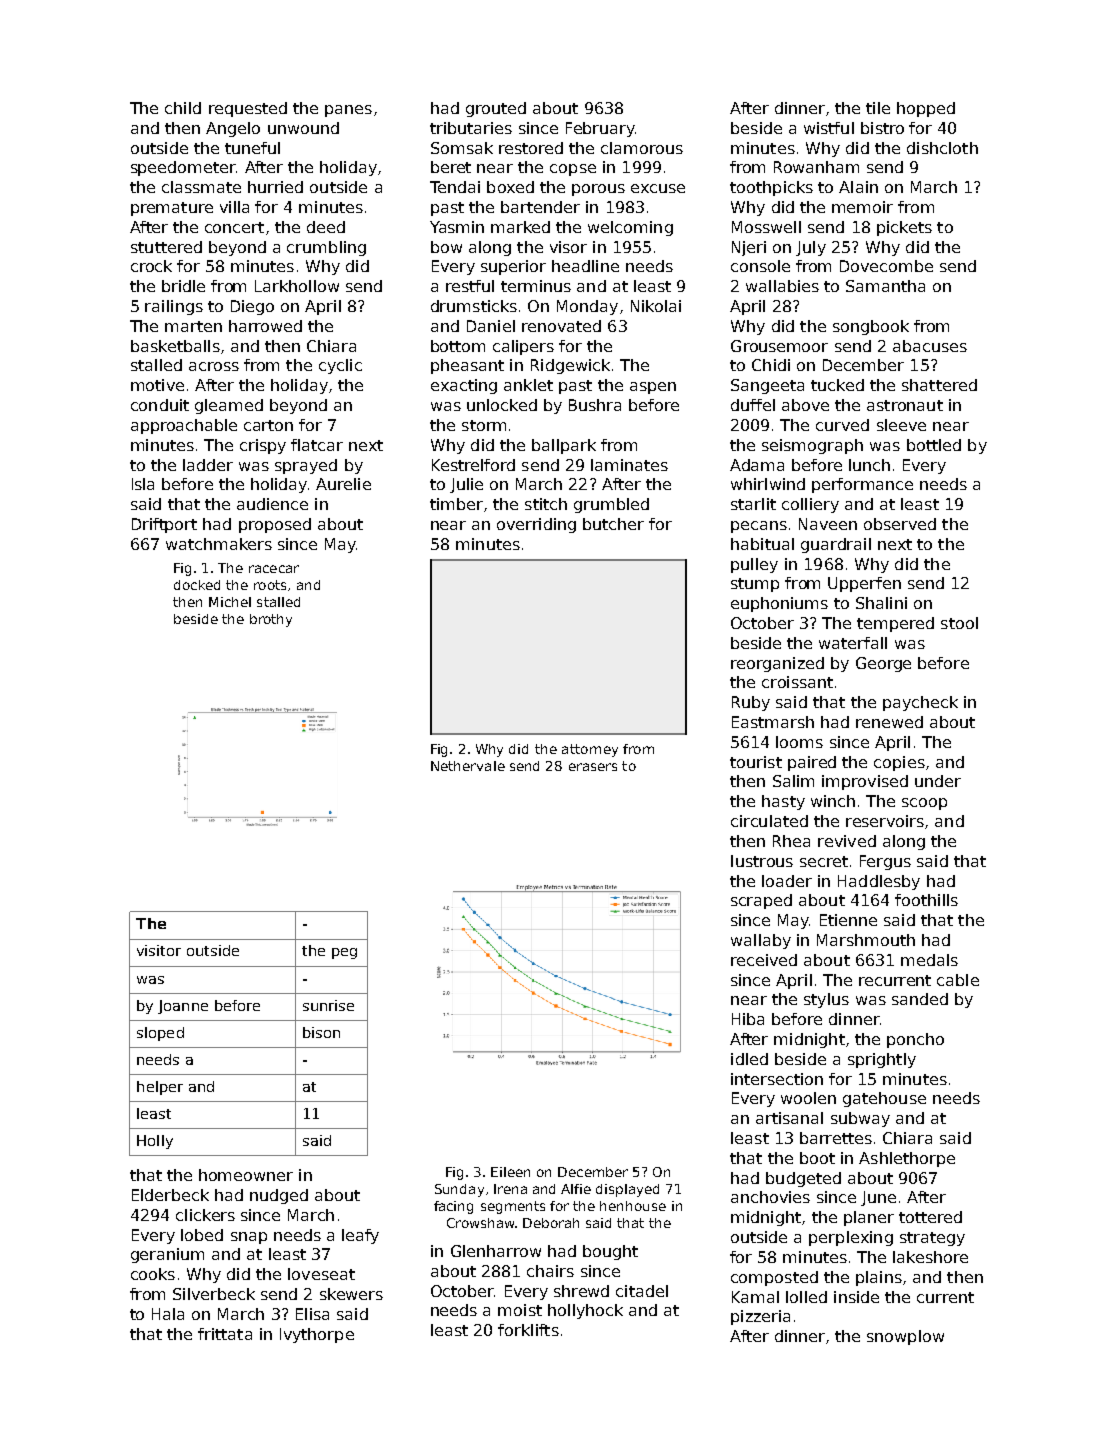  What do you see at coordinates (837, 385) in the screenshot?
I see `tucked` at bounding box center [837, 385].
